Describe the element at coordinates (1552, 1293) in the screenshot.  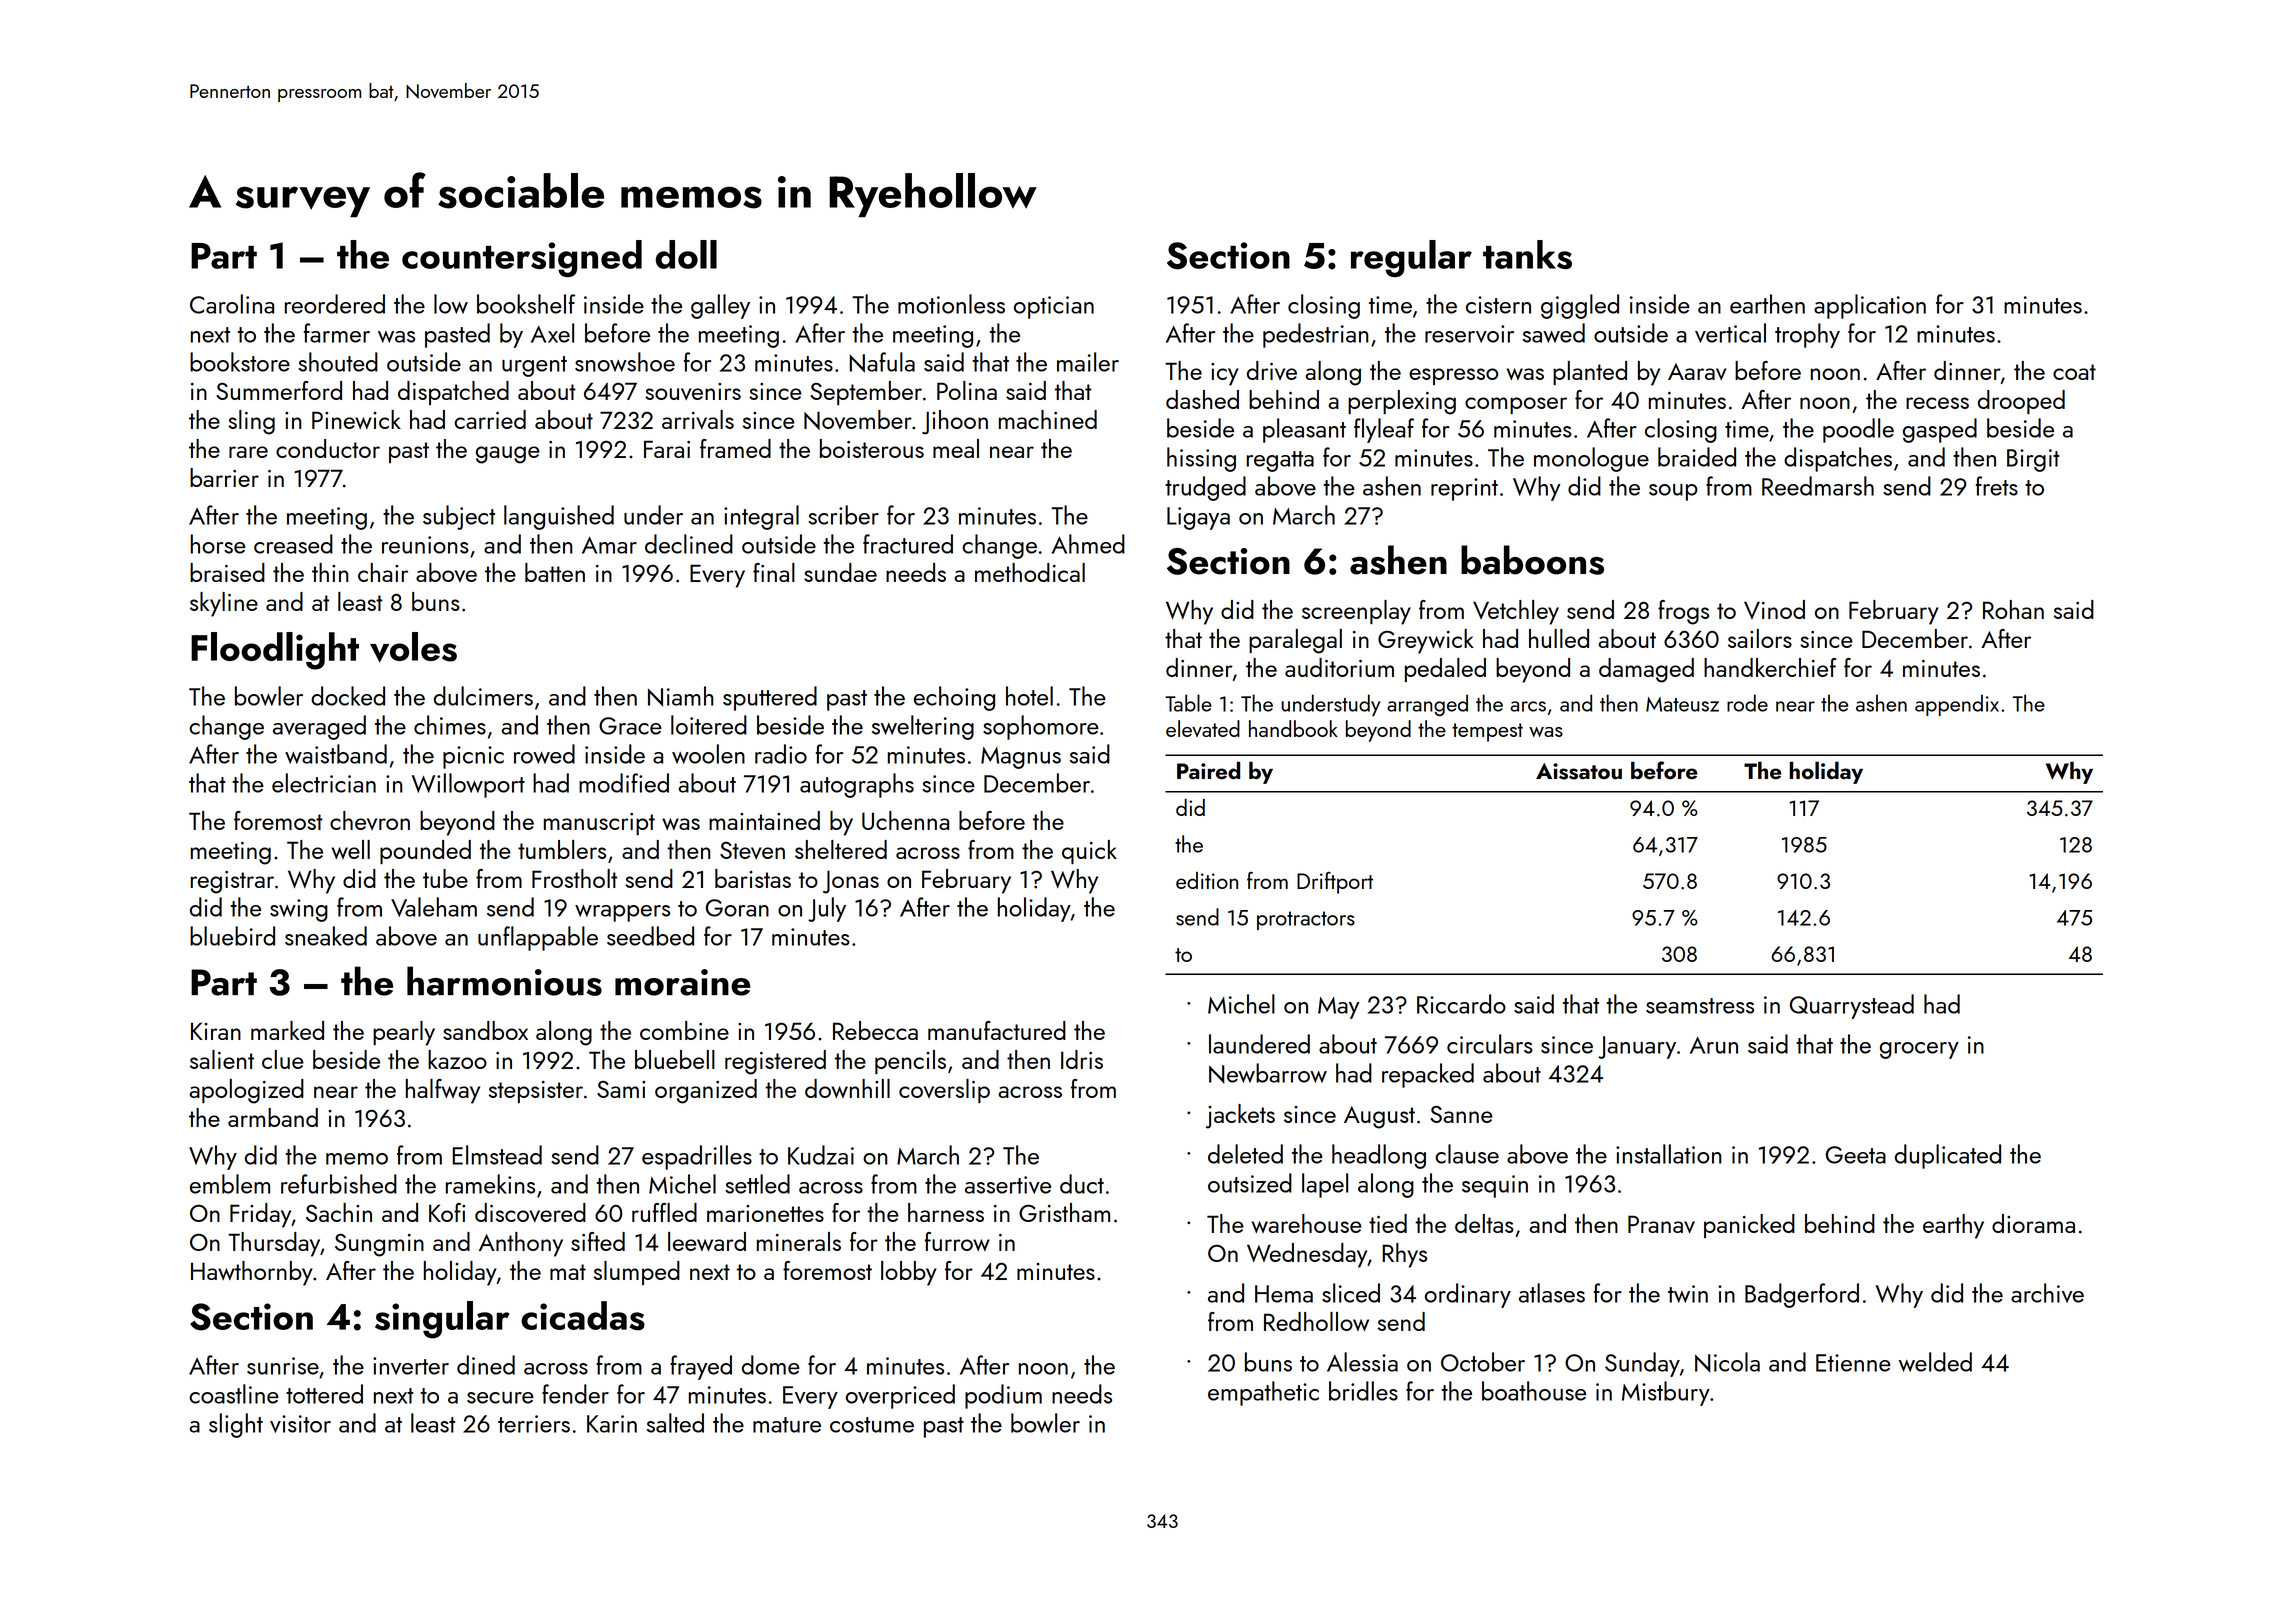
I see `atlases` at that location.
